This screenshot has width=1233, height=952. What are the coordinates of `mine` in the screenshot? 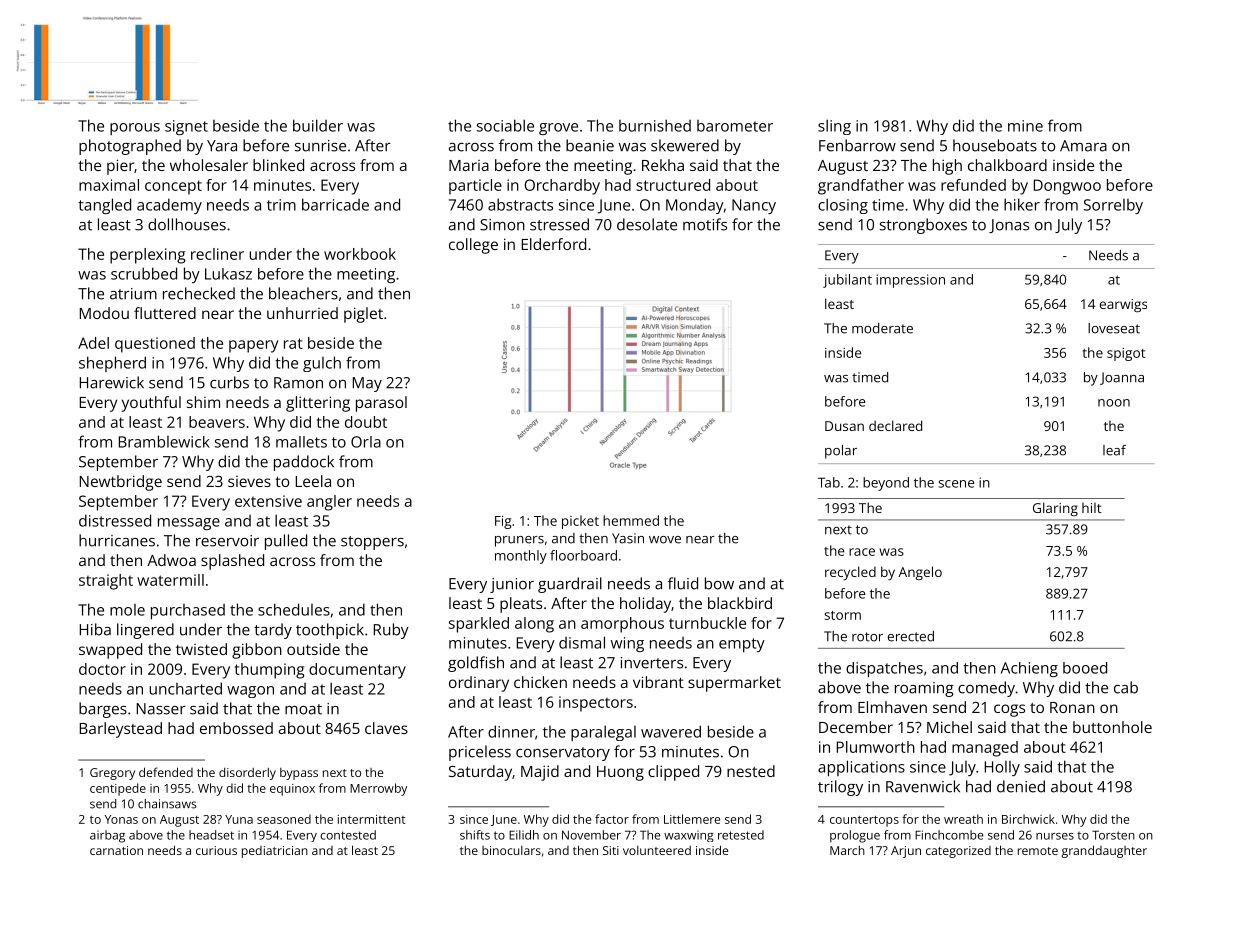 It's located at (1025, 126).
